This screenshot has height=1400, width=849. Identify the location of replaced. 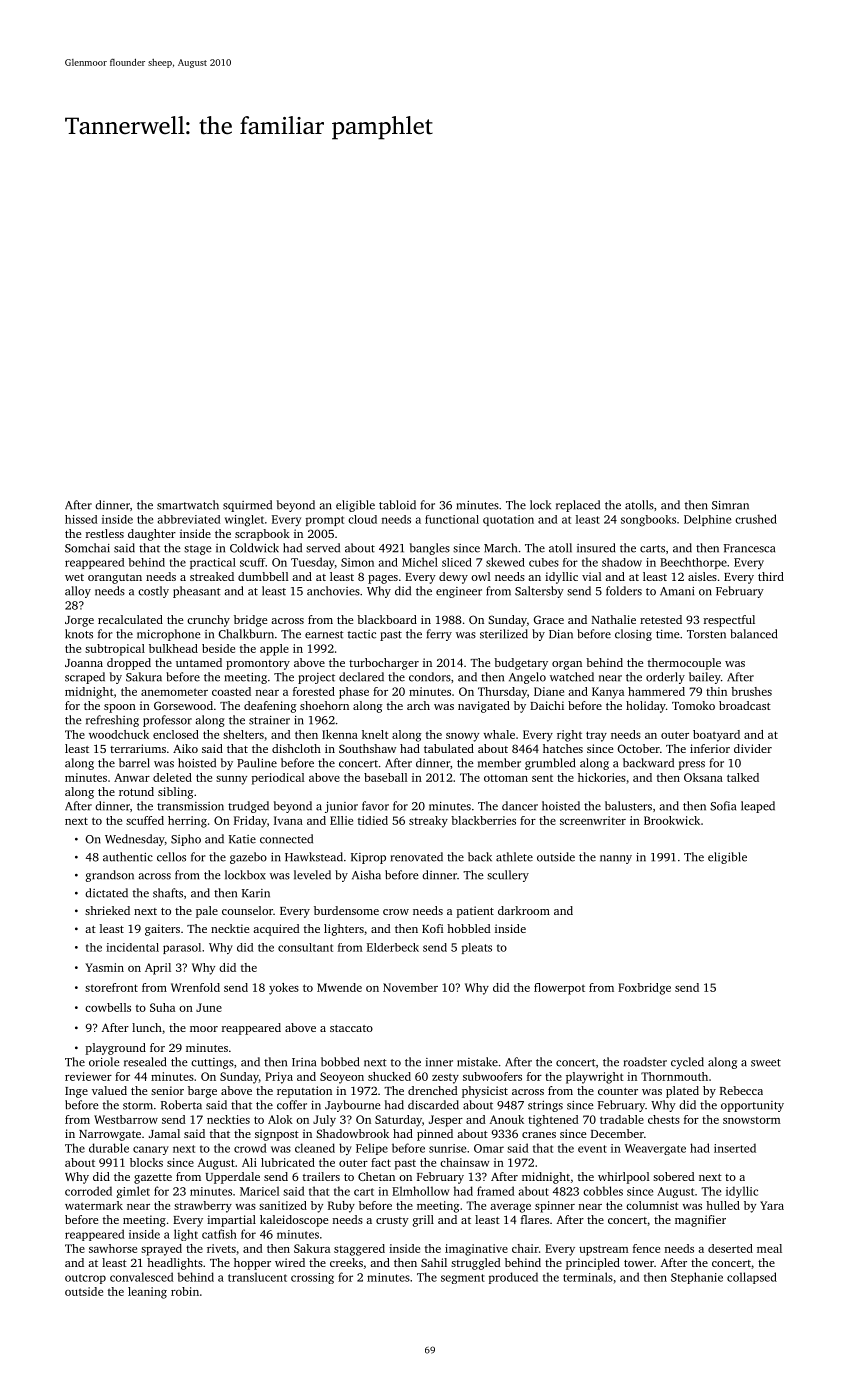
(578, 506).
